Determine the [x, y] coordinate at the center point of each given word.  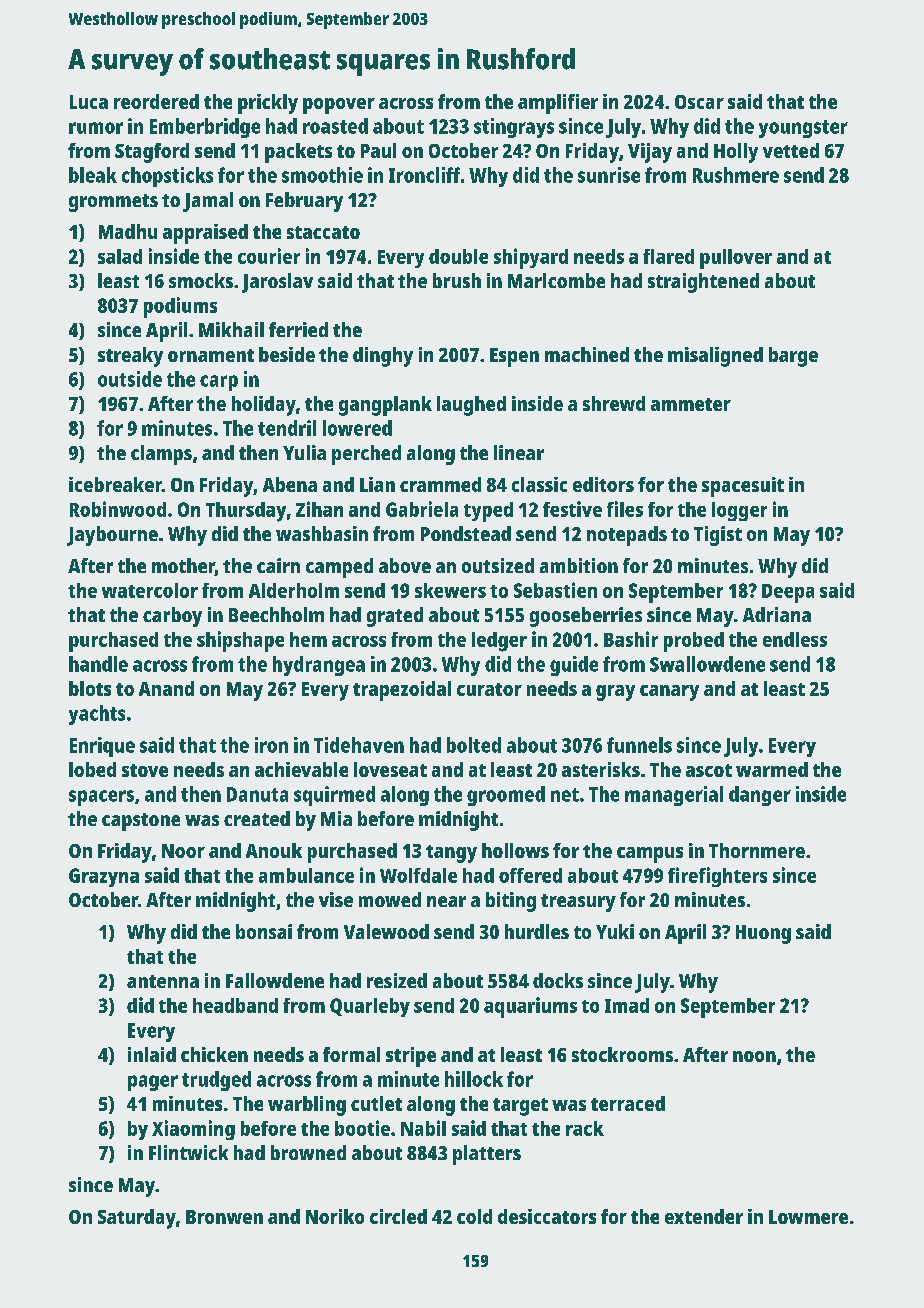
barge [793, 357]
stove [145, 770]
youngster [803, 129]
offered [530, 875]
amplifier [558, 104]
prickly [268, 104]
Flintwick [188, 1152]
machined [587, 354]
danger [760, 796]
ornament [211, 355]
